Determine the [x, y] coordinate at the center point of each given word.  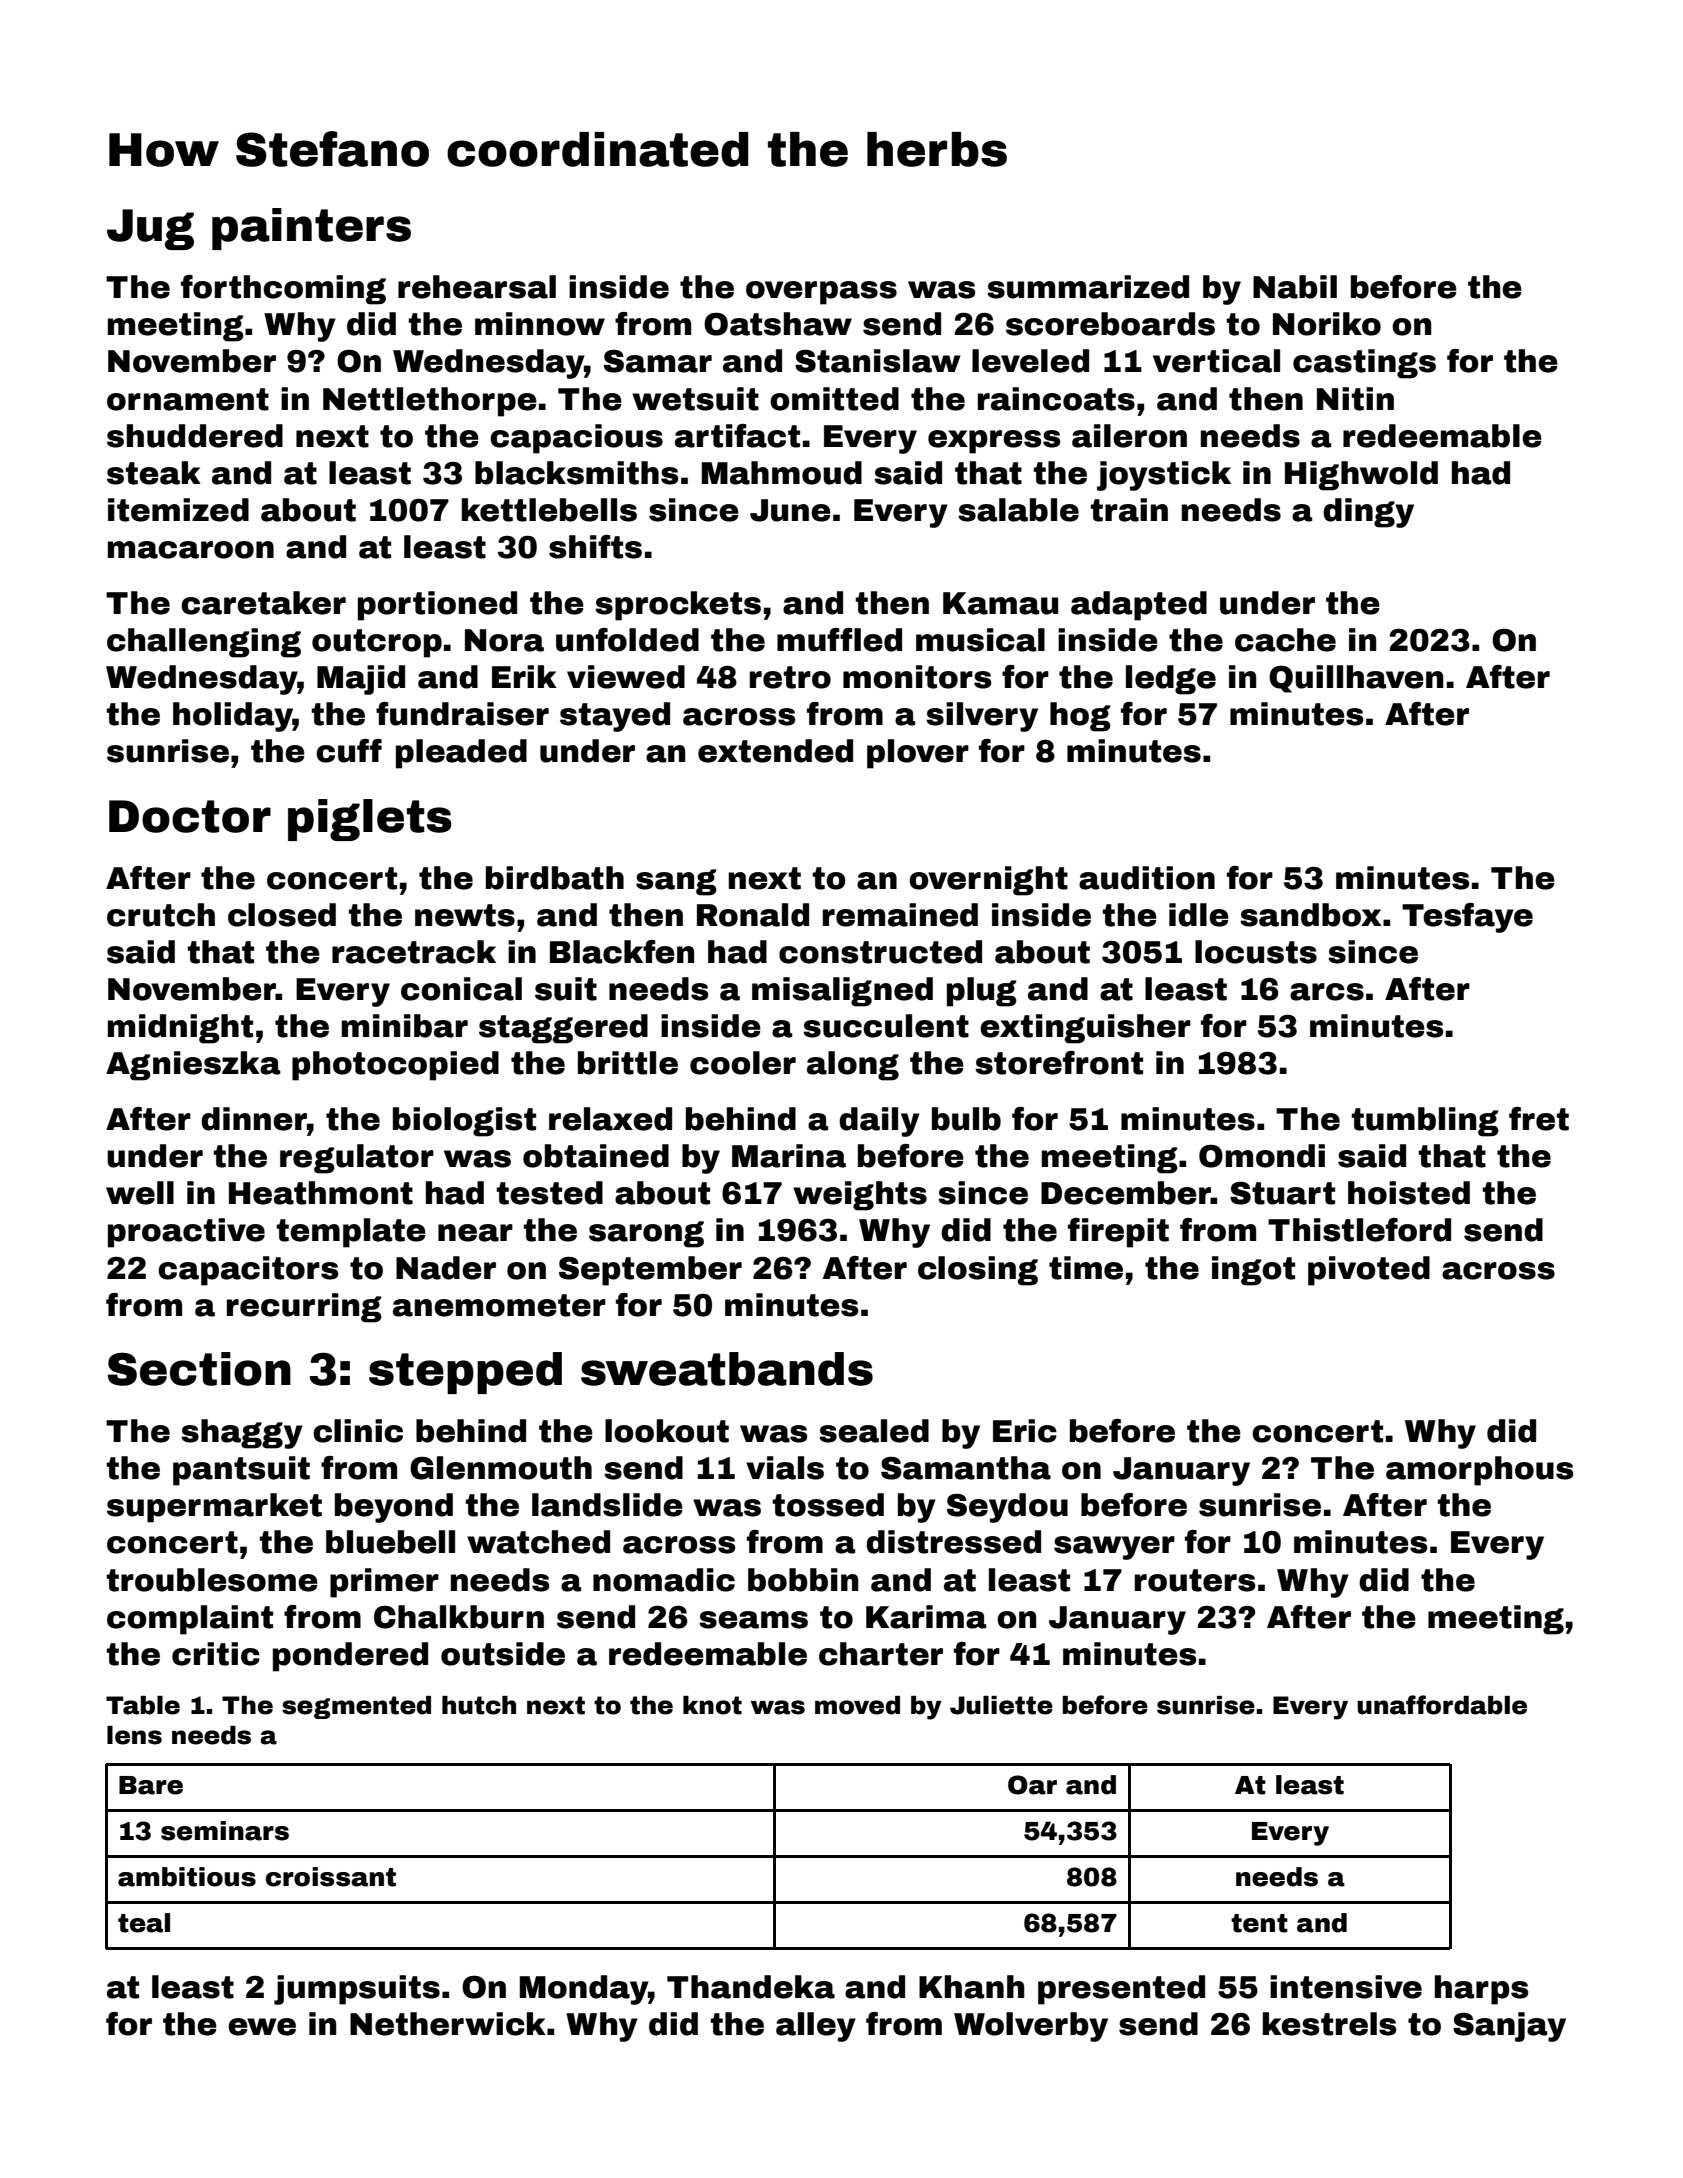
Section [199, 1369]
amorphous [1479, 1471]
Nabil [1295, 287]
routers [1195, 1580]
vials [785, 1468]
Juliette [1001, 1705]
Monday [584, 1990]
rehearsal [477, 287]
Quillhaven [1356, 679]
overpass [821, 293]
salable [1018, 510]
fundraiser [462, 714]
